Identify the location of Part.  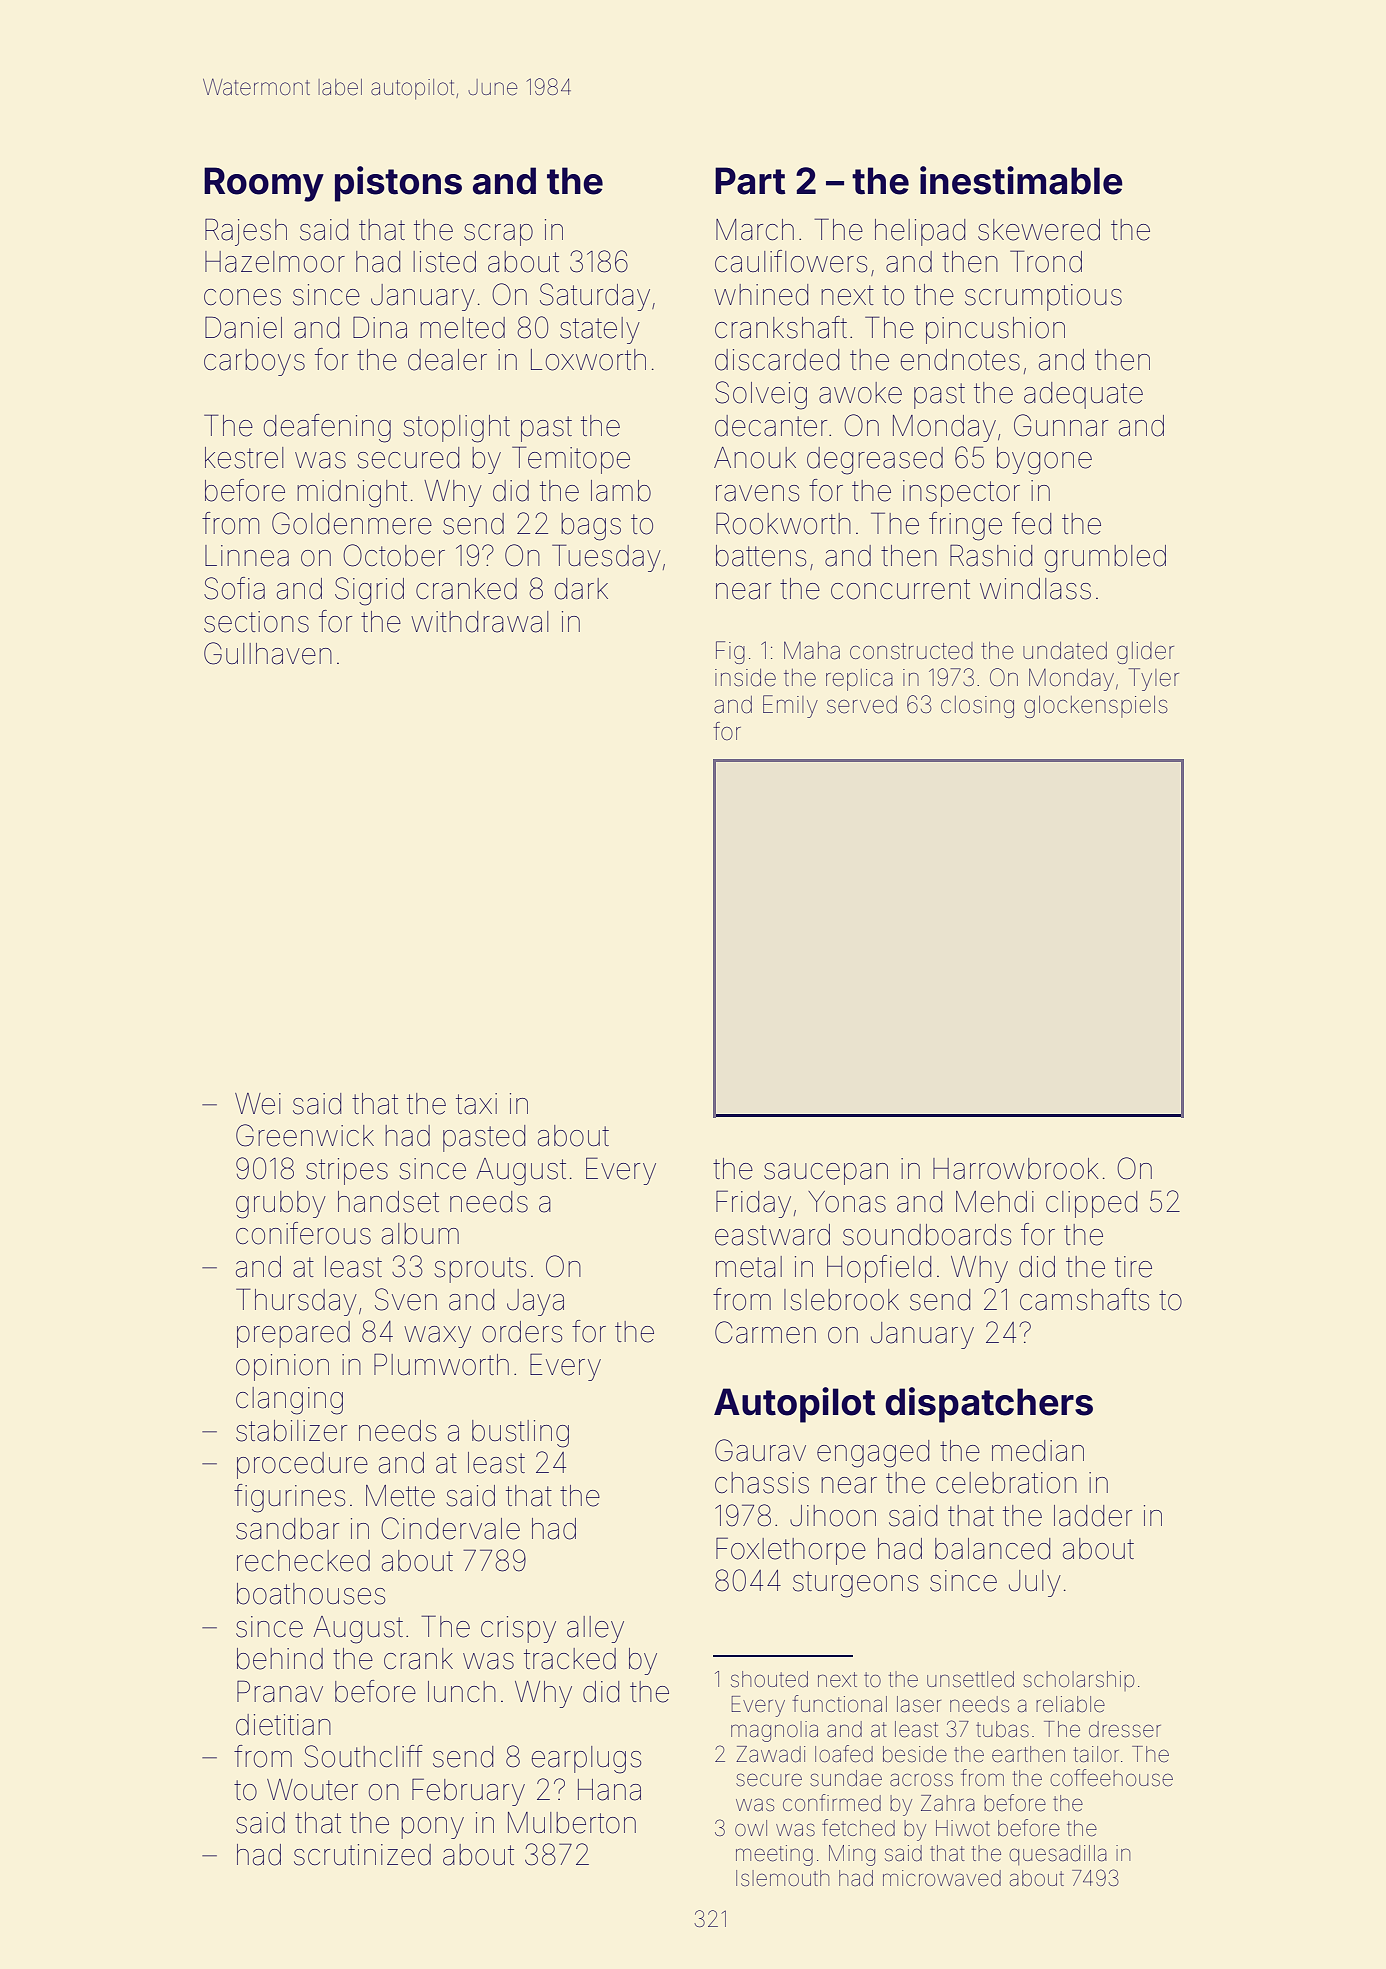
(750, 181).
